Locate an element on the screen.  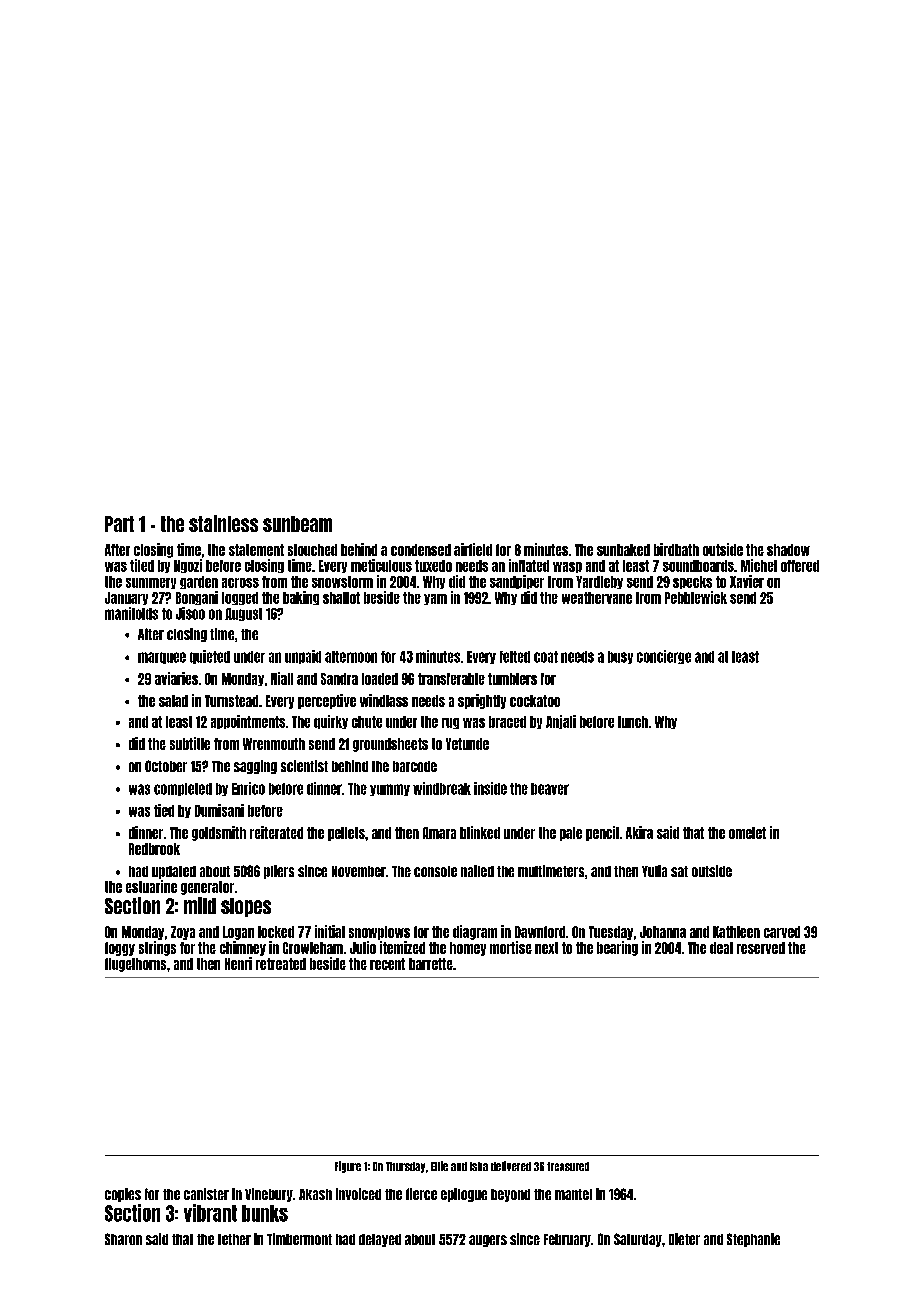
aviaries is located at coordinates (176, 678).
